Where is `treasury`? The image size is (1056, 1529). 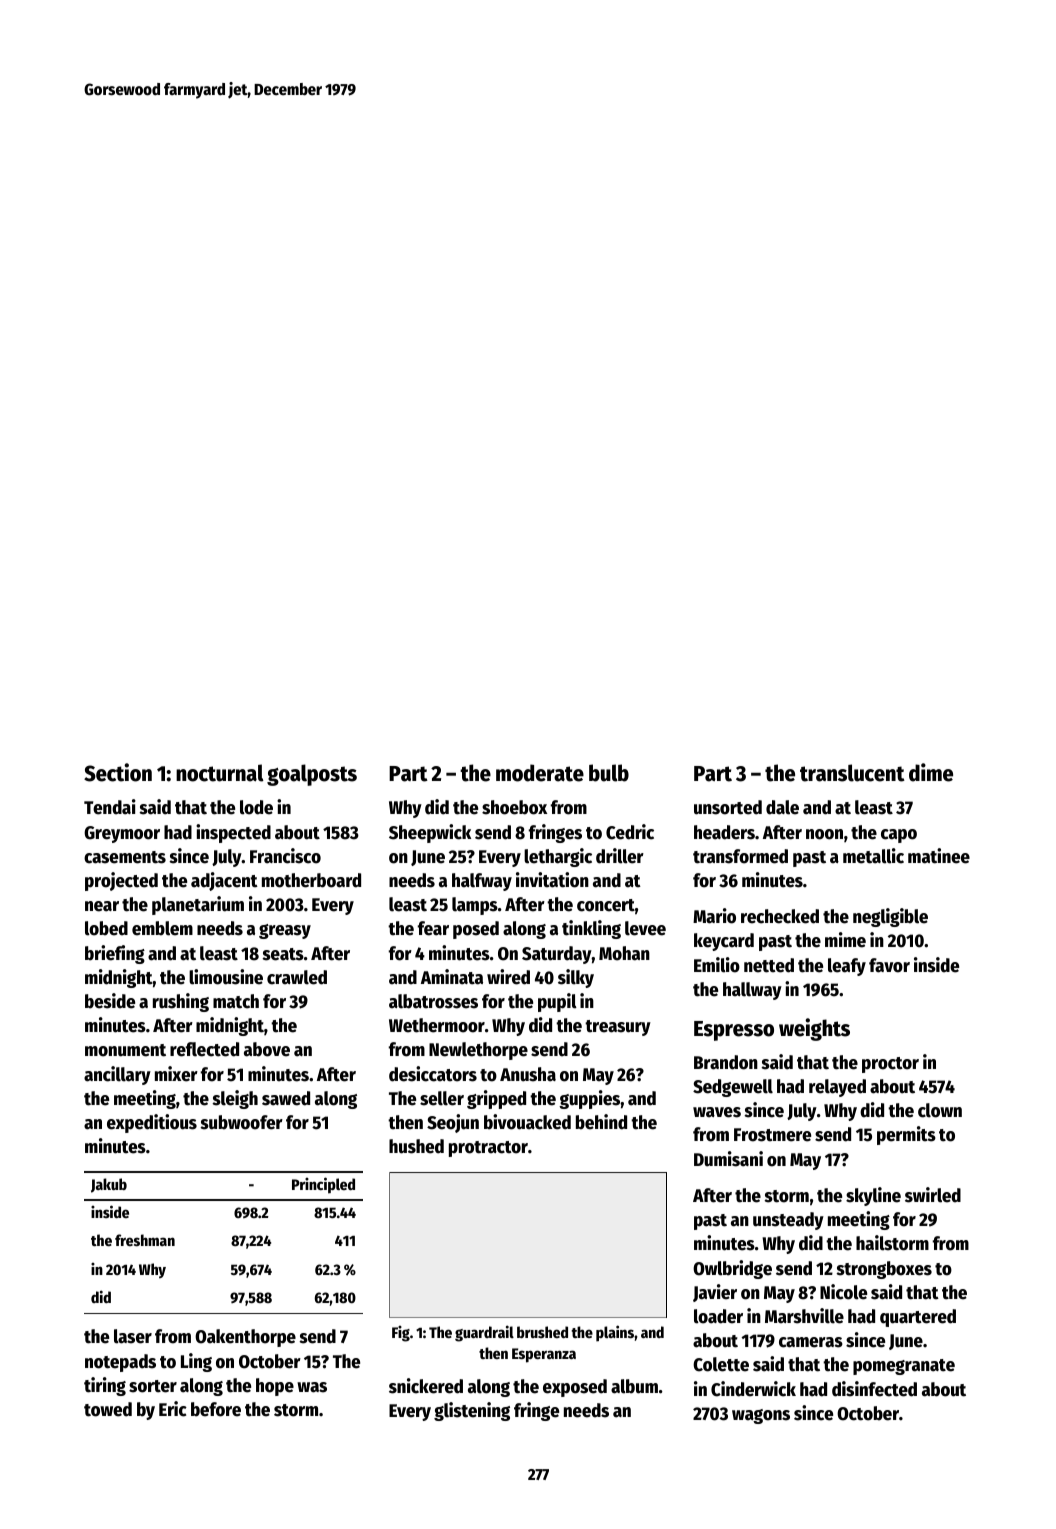 treasury is located at coordinates (618, 1028).
